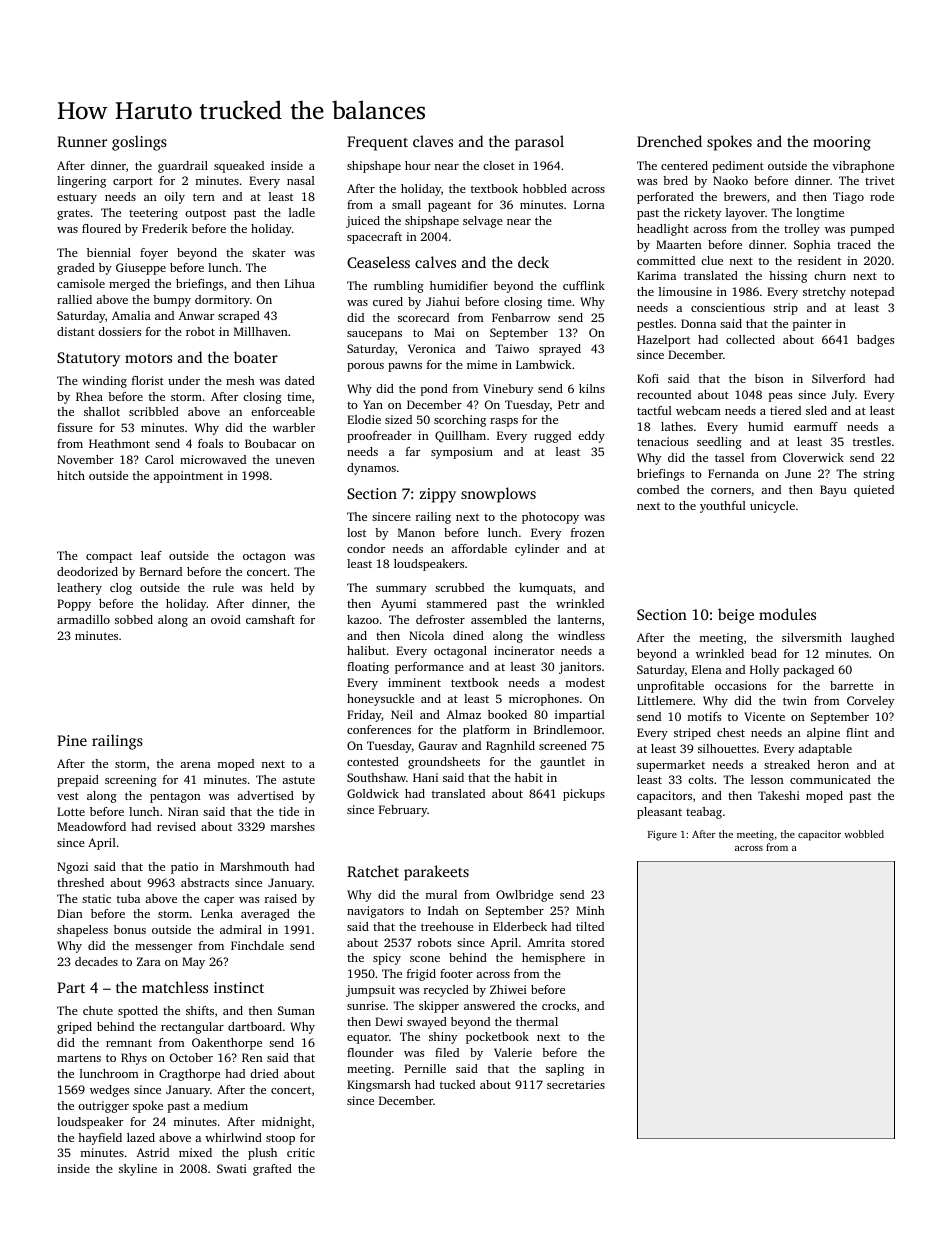 This image has width=952, height=1233. I want to click on teabag, so click(704, 813).
